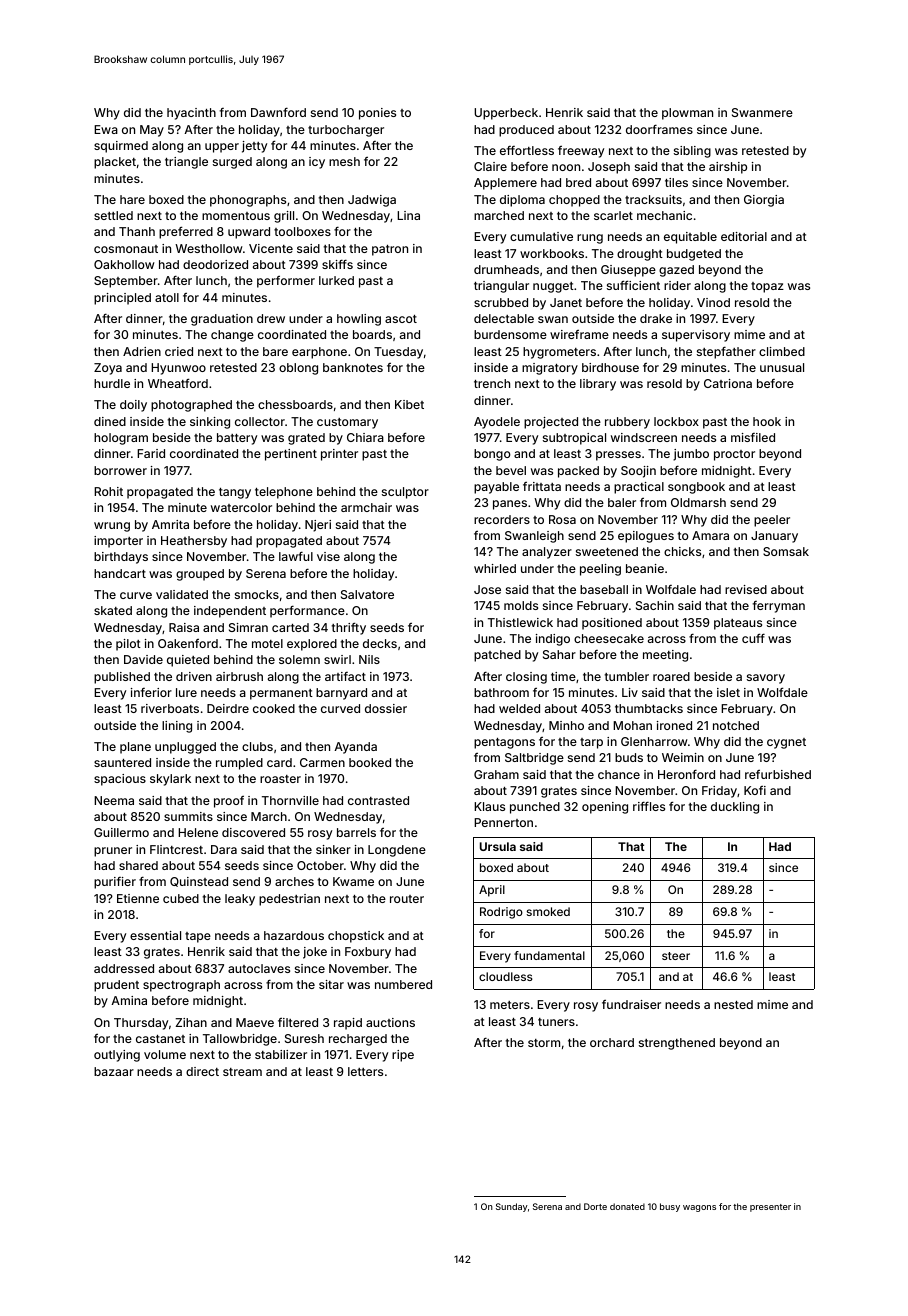 The height and width of the screenshot is (1316, 908). What do you see at coordinates (202, 1071) in the screenshot?
I see `direct` at bounding box center [202, 1071].
